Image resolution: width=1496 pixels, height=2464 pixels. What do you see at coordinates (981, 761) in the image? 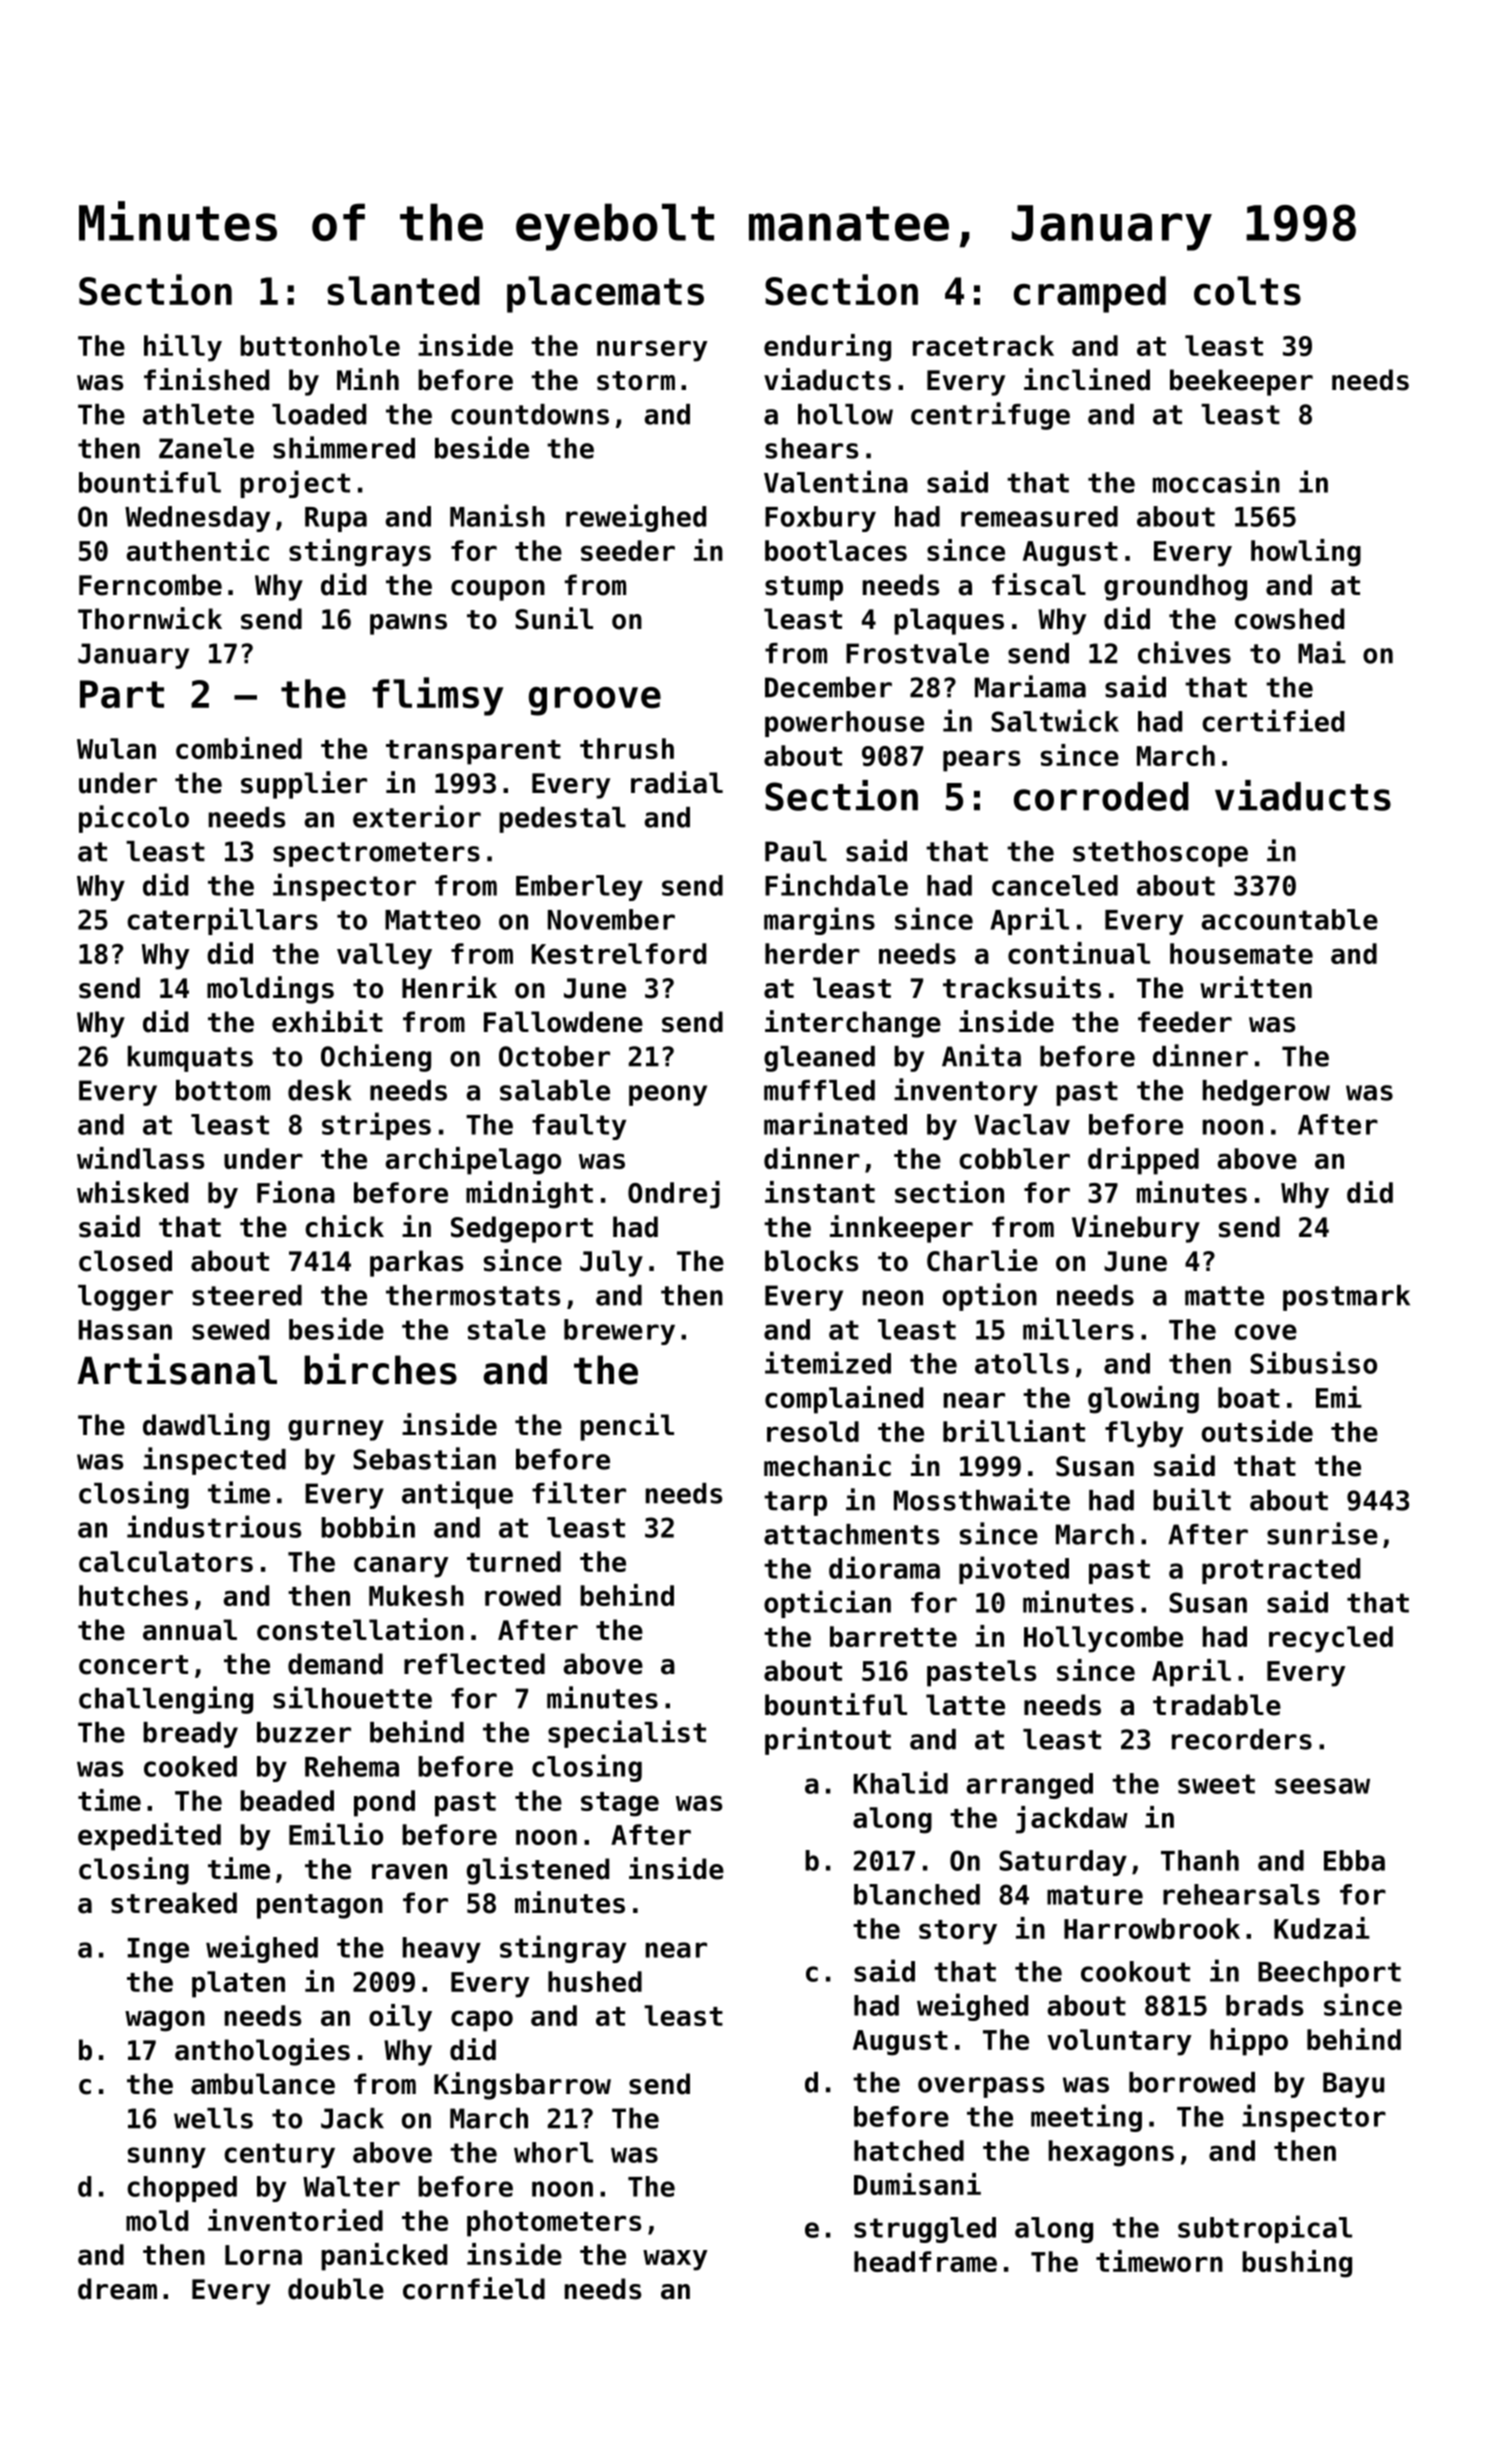
I see `pears` at bounding box center [981, 761].
